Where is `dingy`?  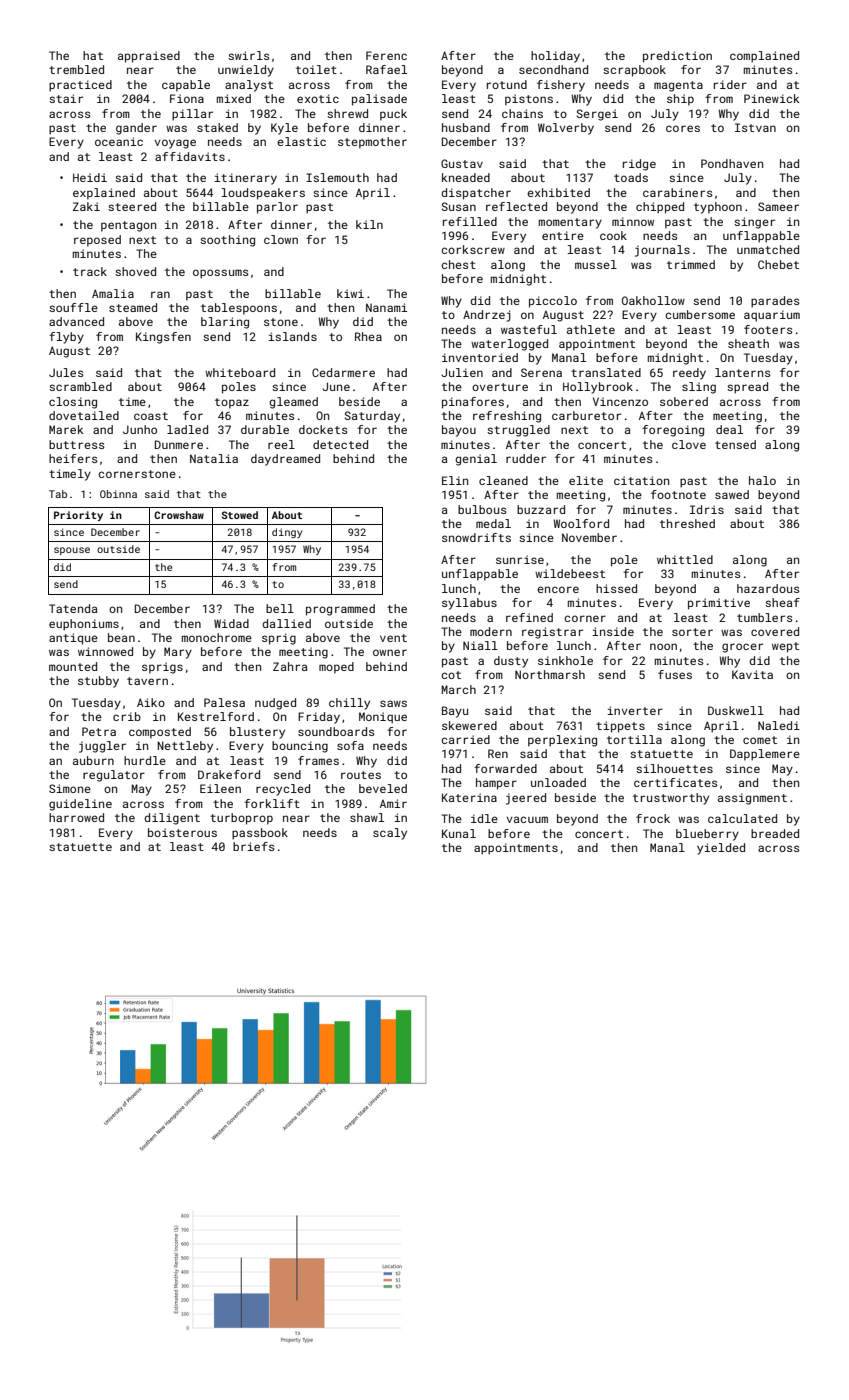
dingy is located at coordinates (287, 533).
